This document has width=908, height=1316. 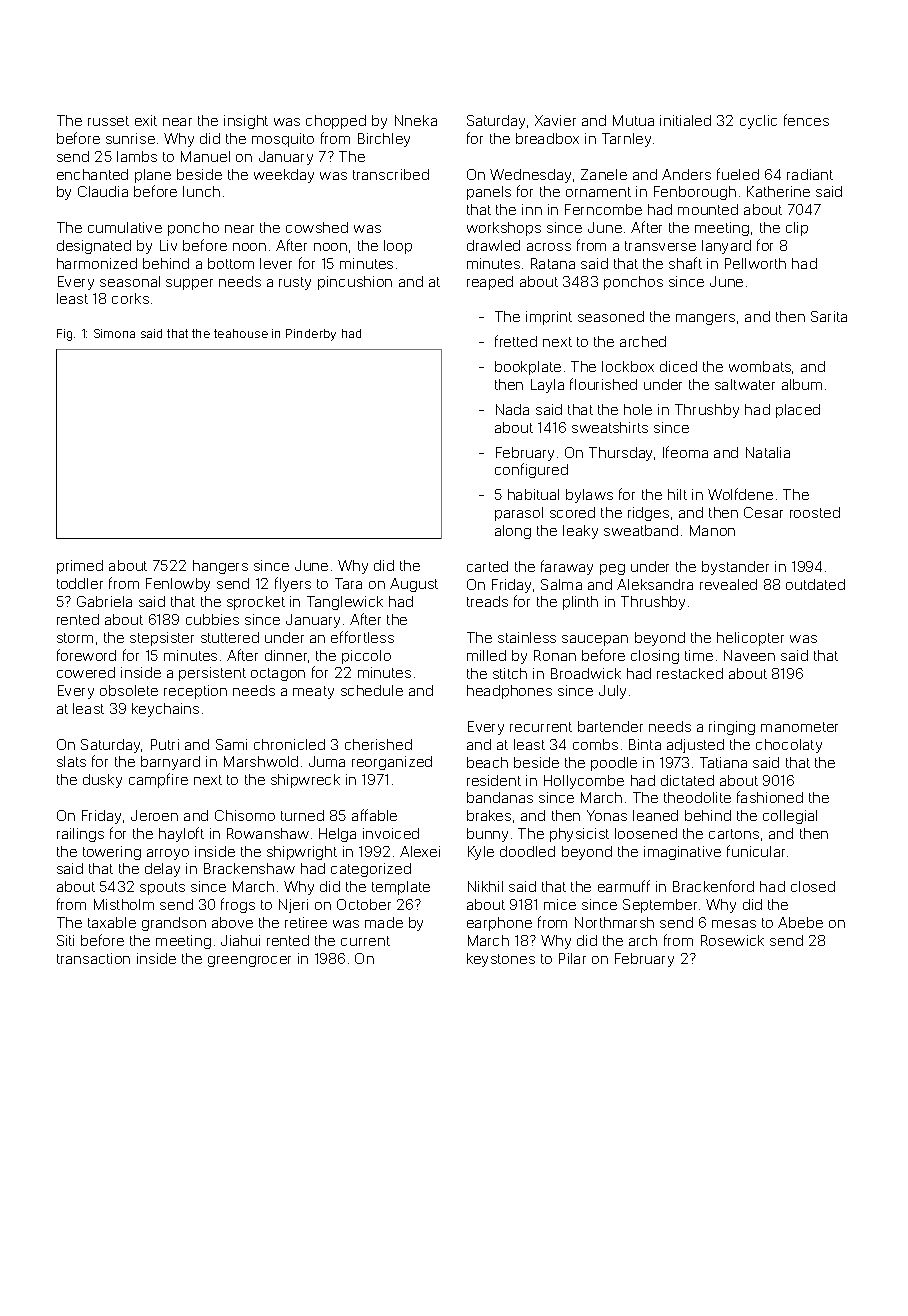 I want to click on outdated, so click(x=815, y=584).
